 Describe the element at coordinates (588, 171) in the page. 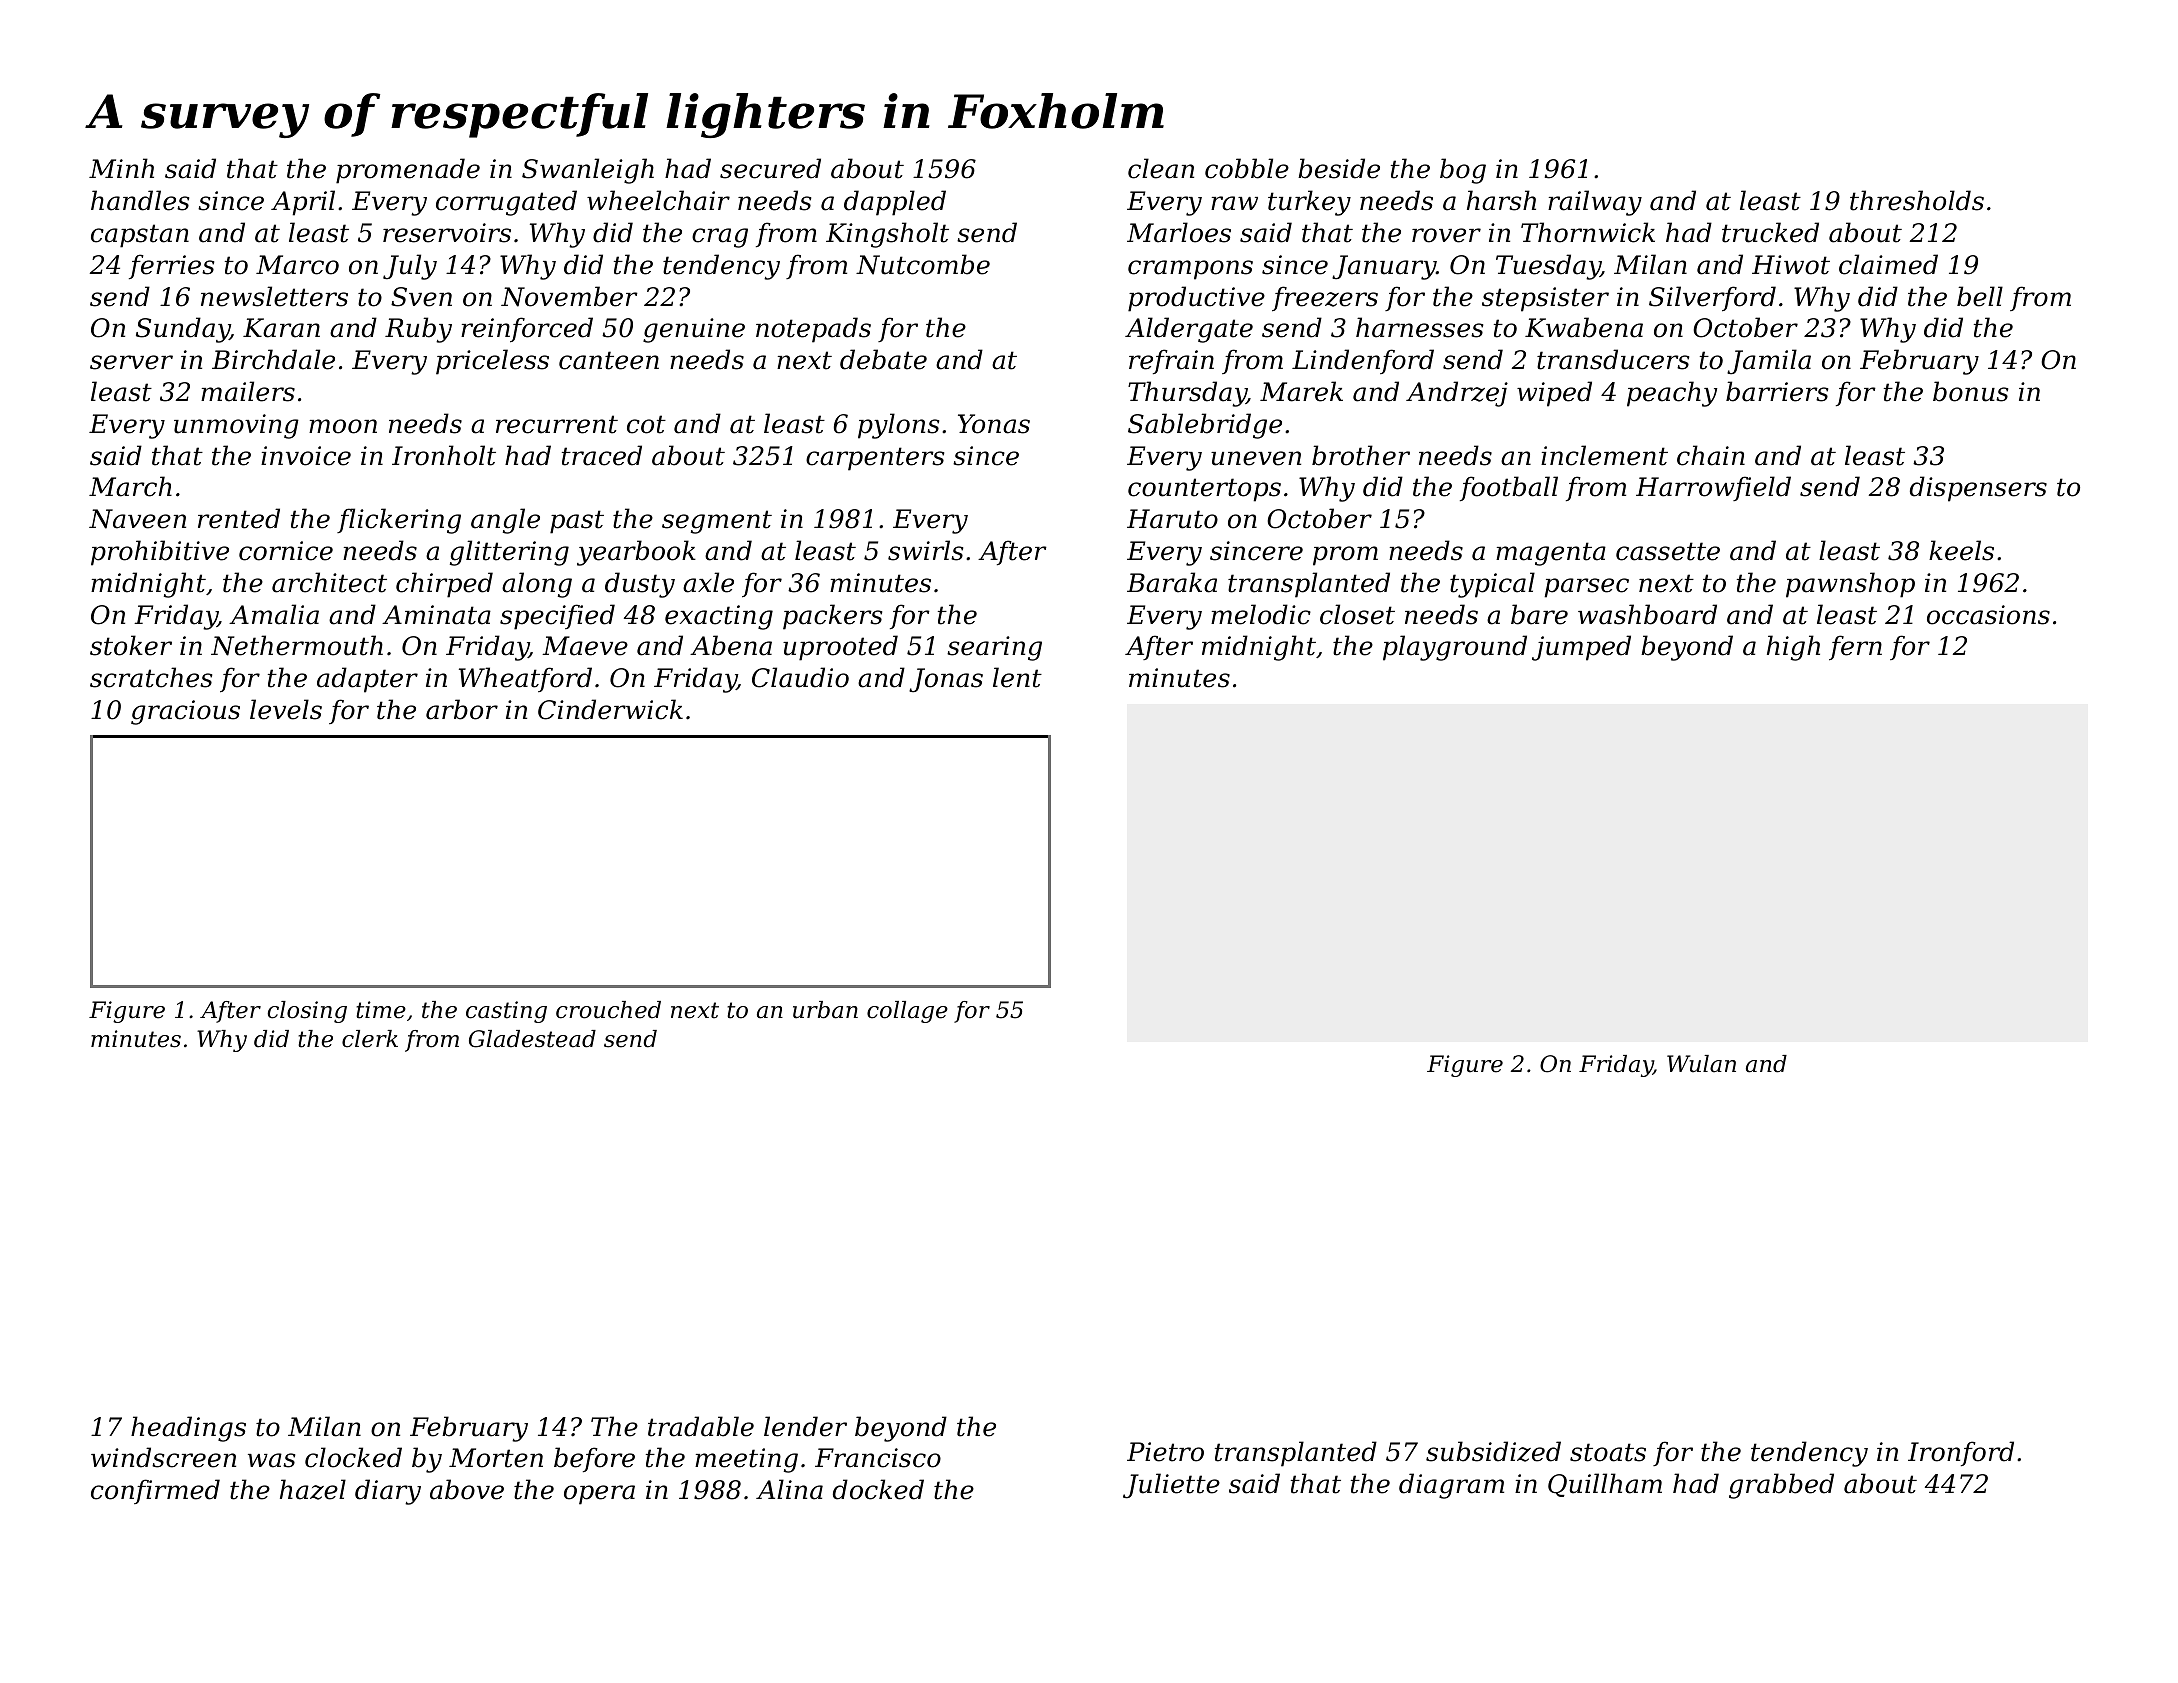

I see `Swanleigh` at that location.
